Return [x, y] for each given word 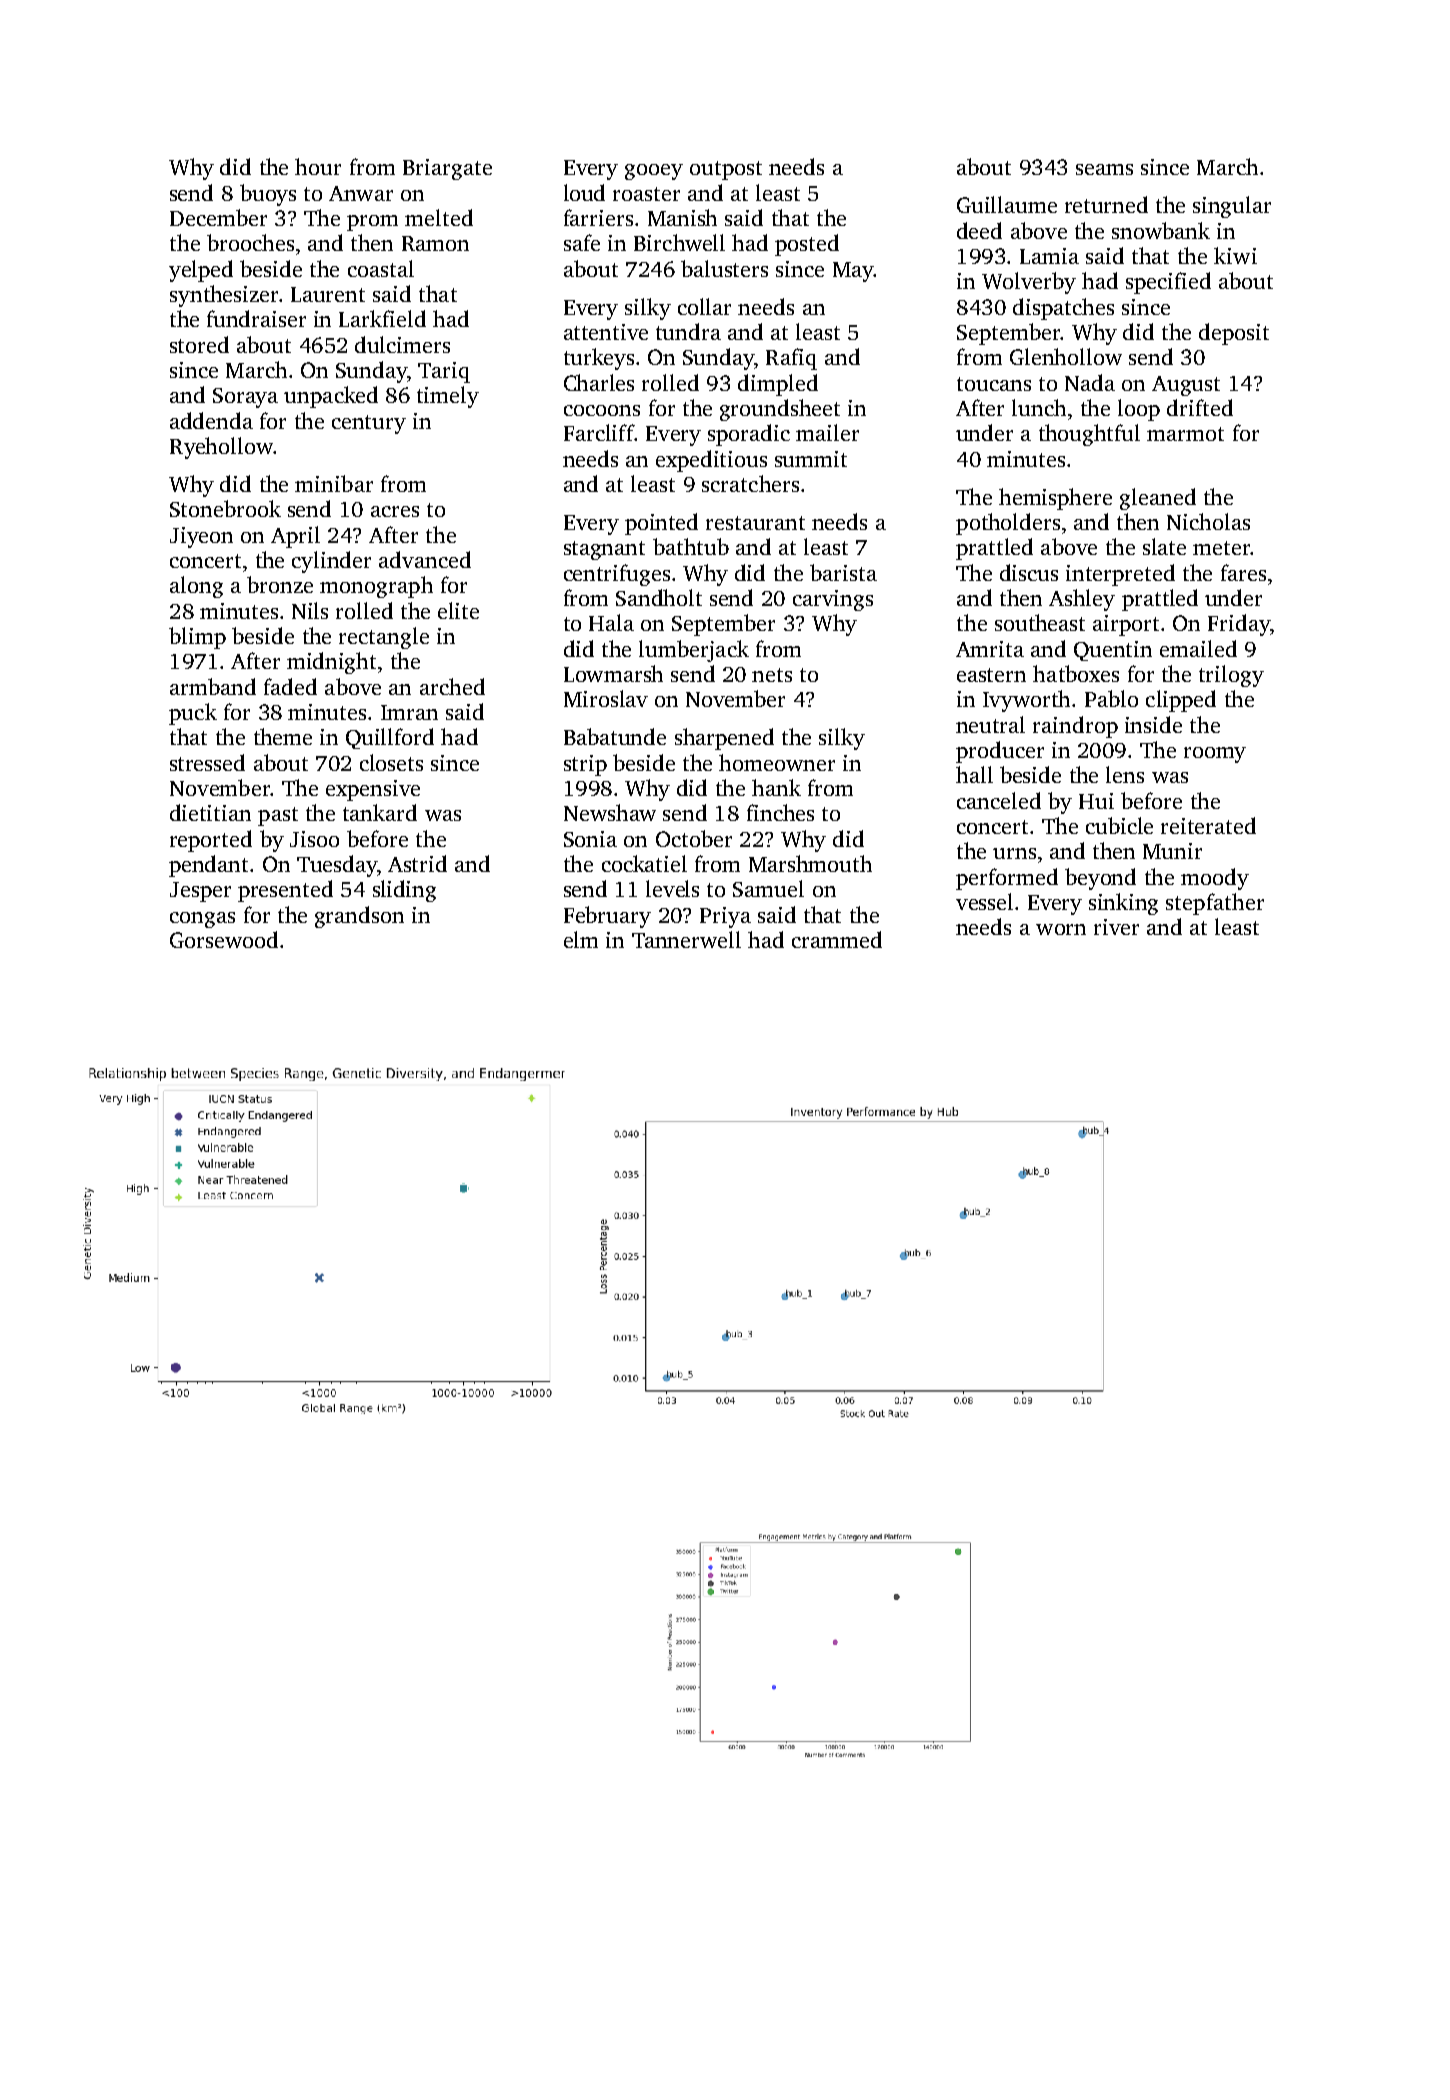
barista [843, 572]
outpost [726, 170]
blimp [197, 638]
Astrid [417, 863]
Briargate [447, 169]
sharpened [724, 739]
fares [1243, 572]
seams [1104, 169]
